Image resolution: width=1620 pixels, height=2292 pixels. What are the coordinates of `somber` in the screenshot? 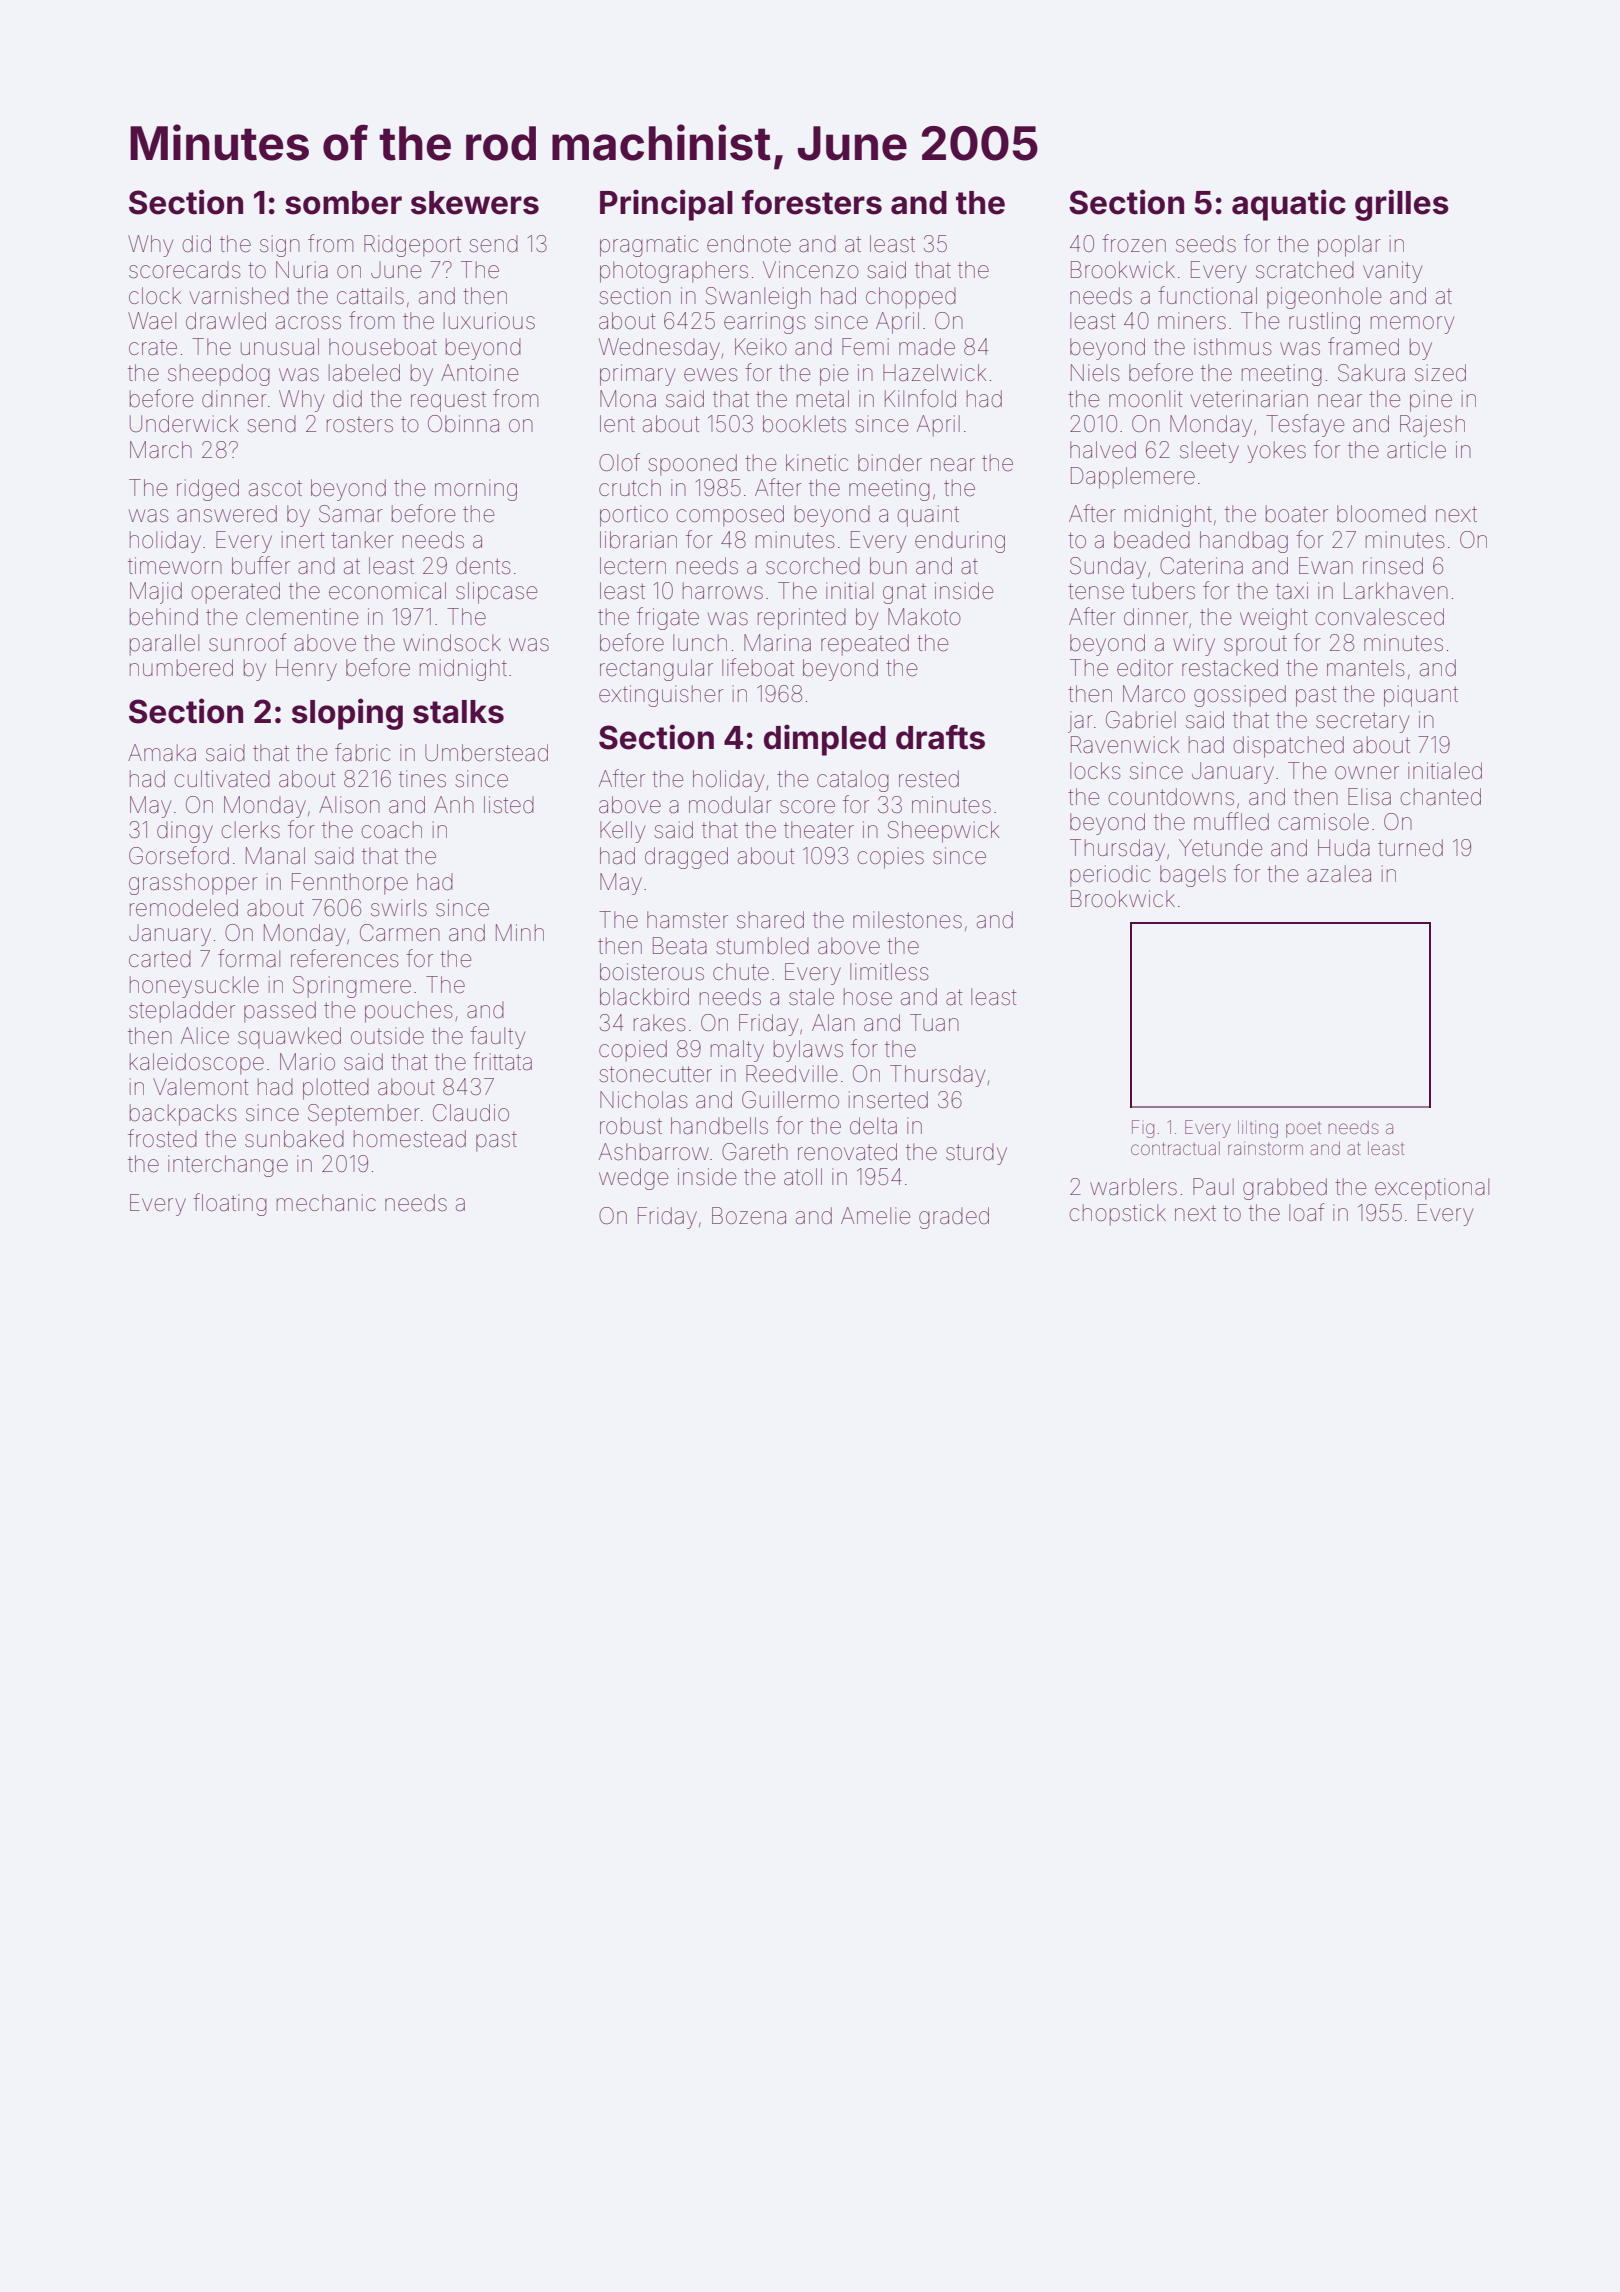 It's located at (343, 203).
